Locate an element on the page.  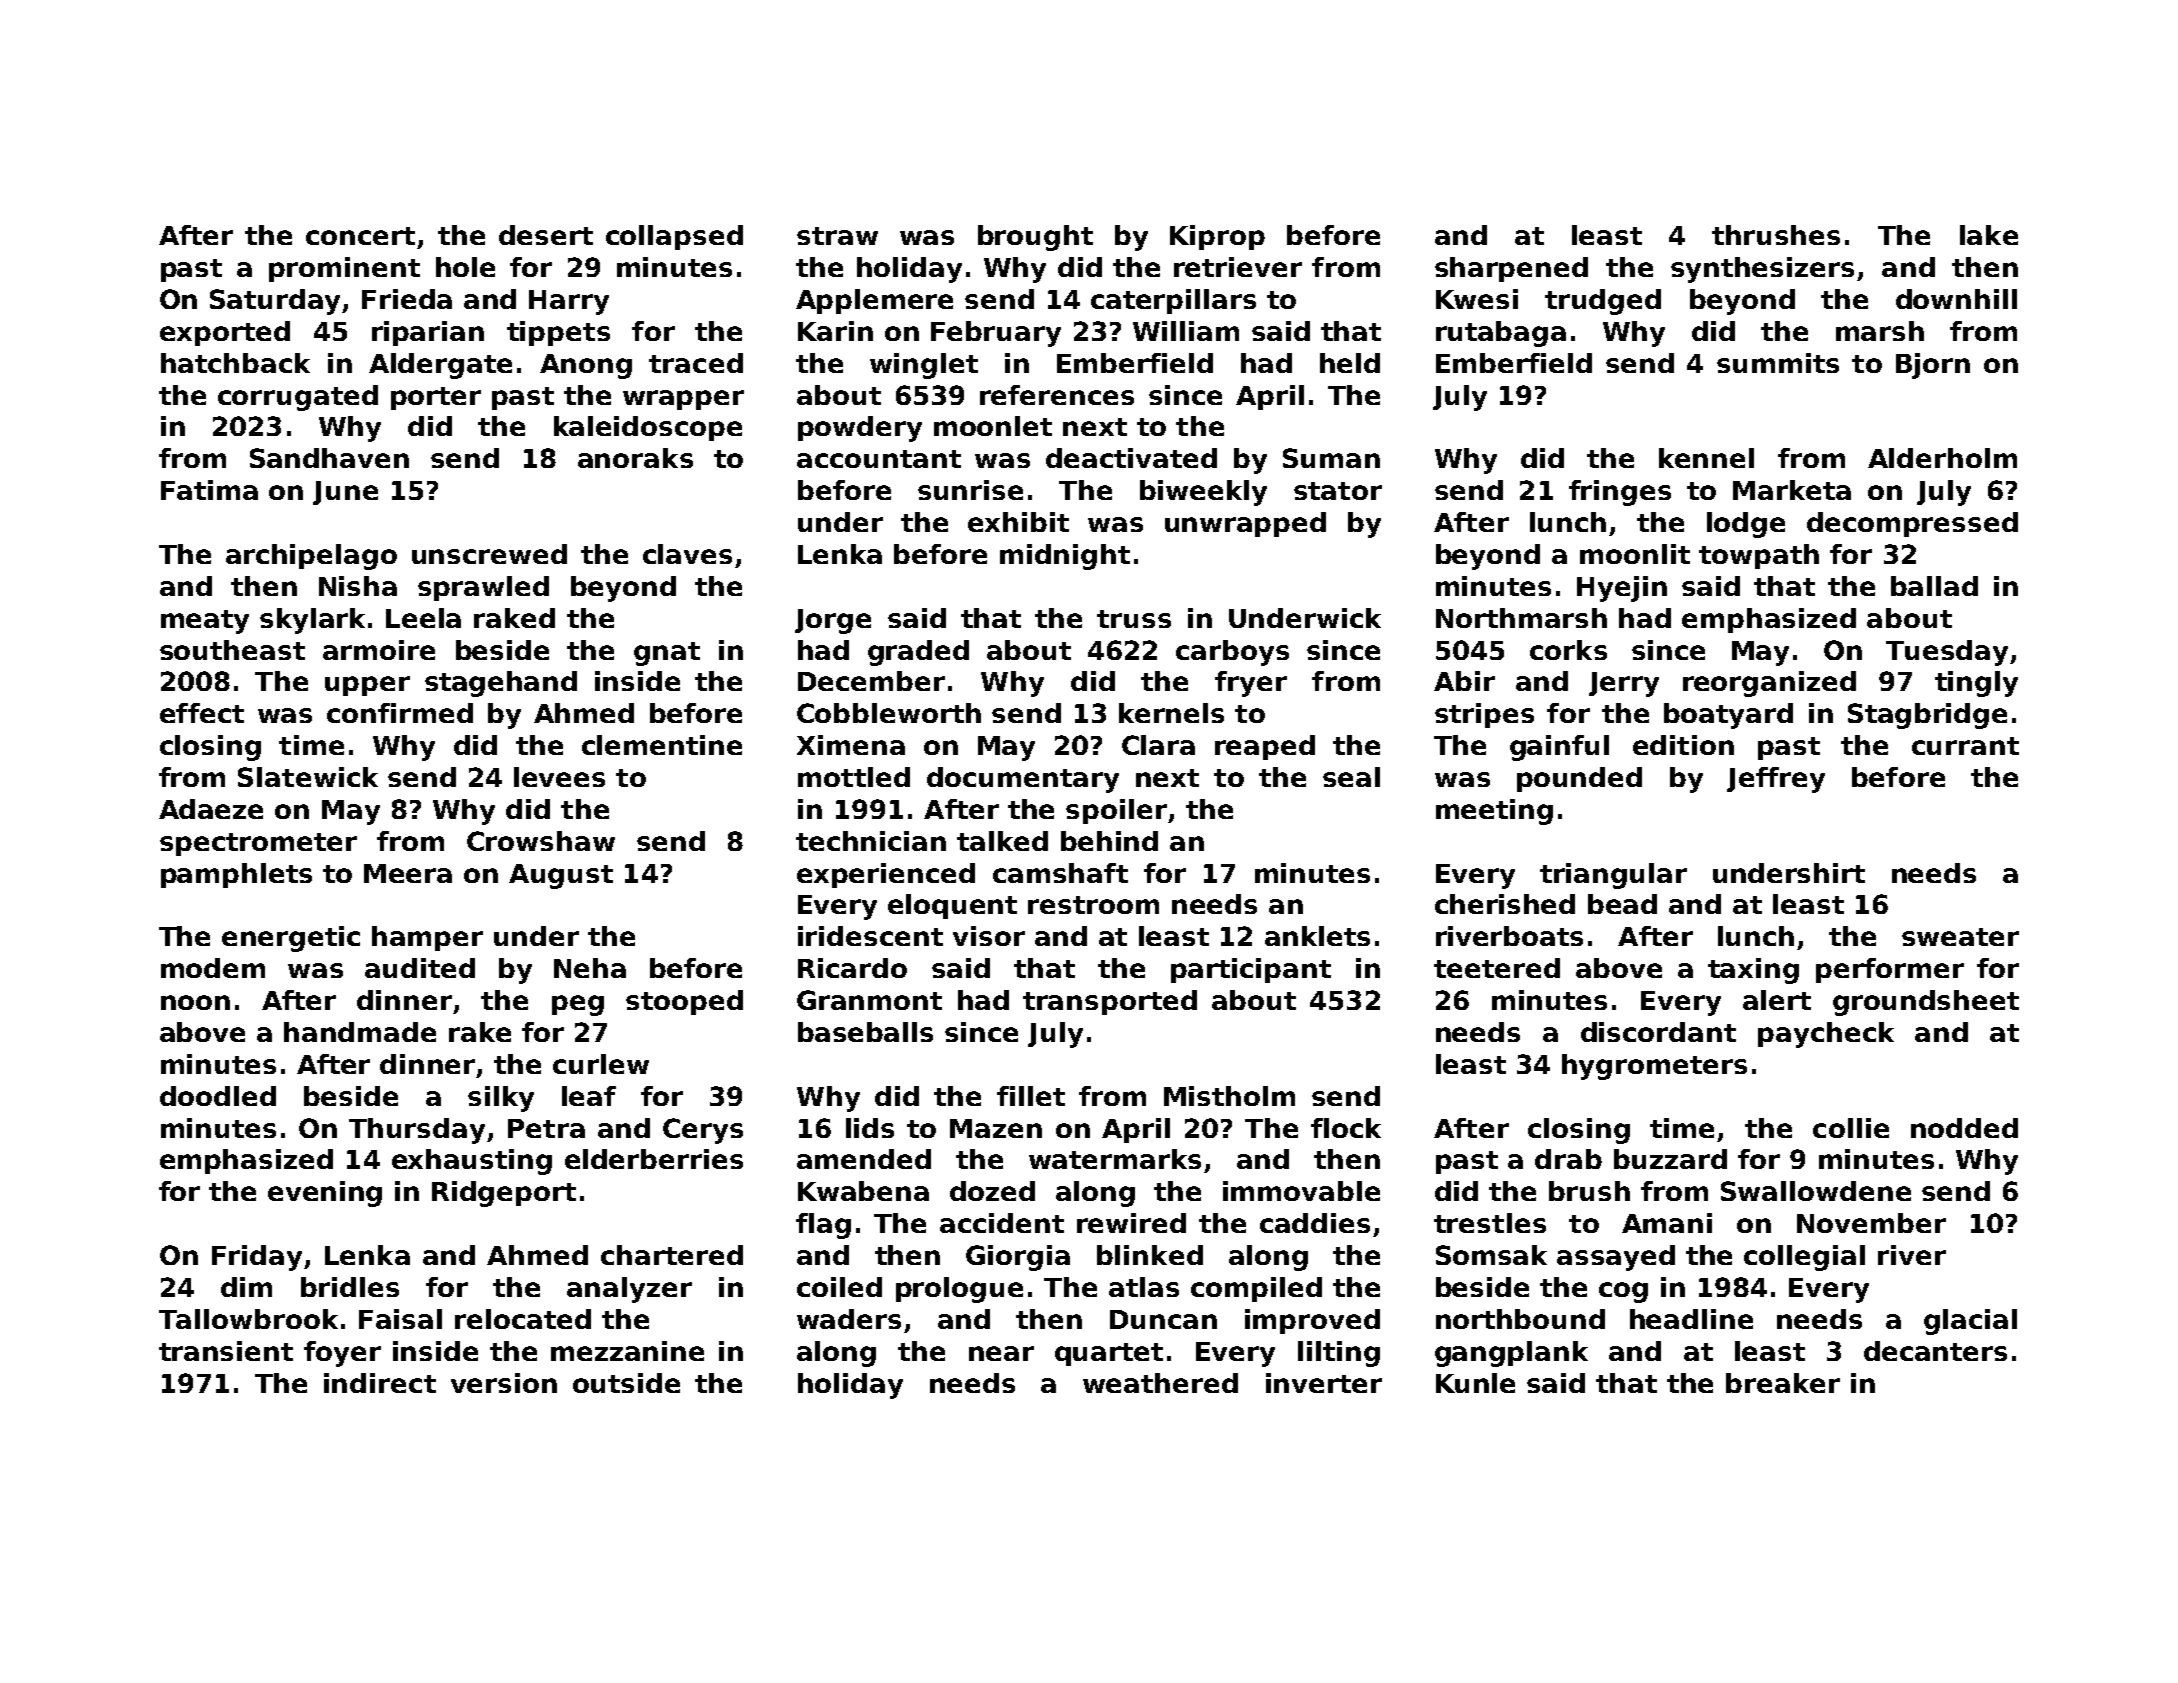
lake is located at coordinates (1989, 235).
